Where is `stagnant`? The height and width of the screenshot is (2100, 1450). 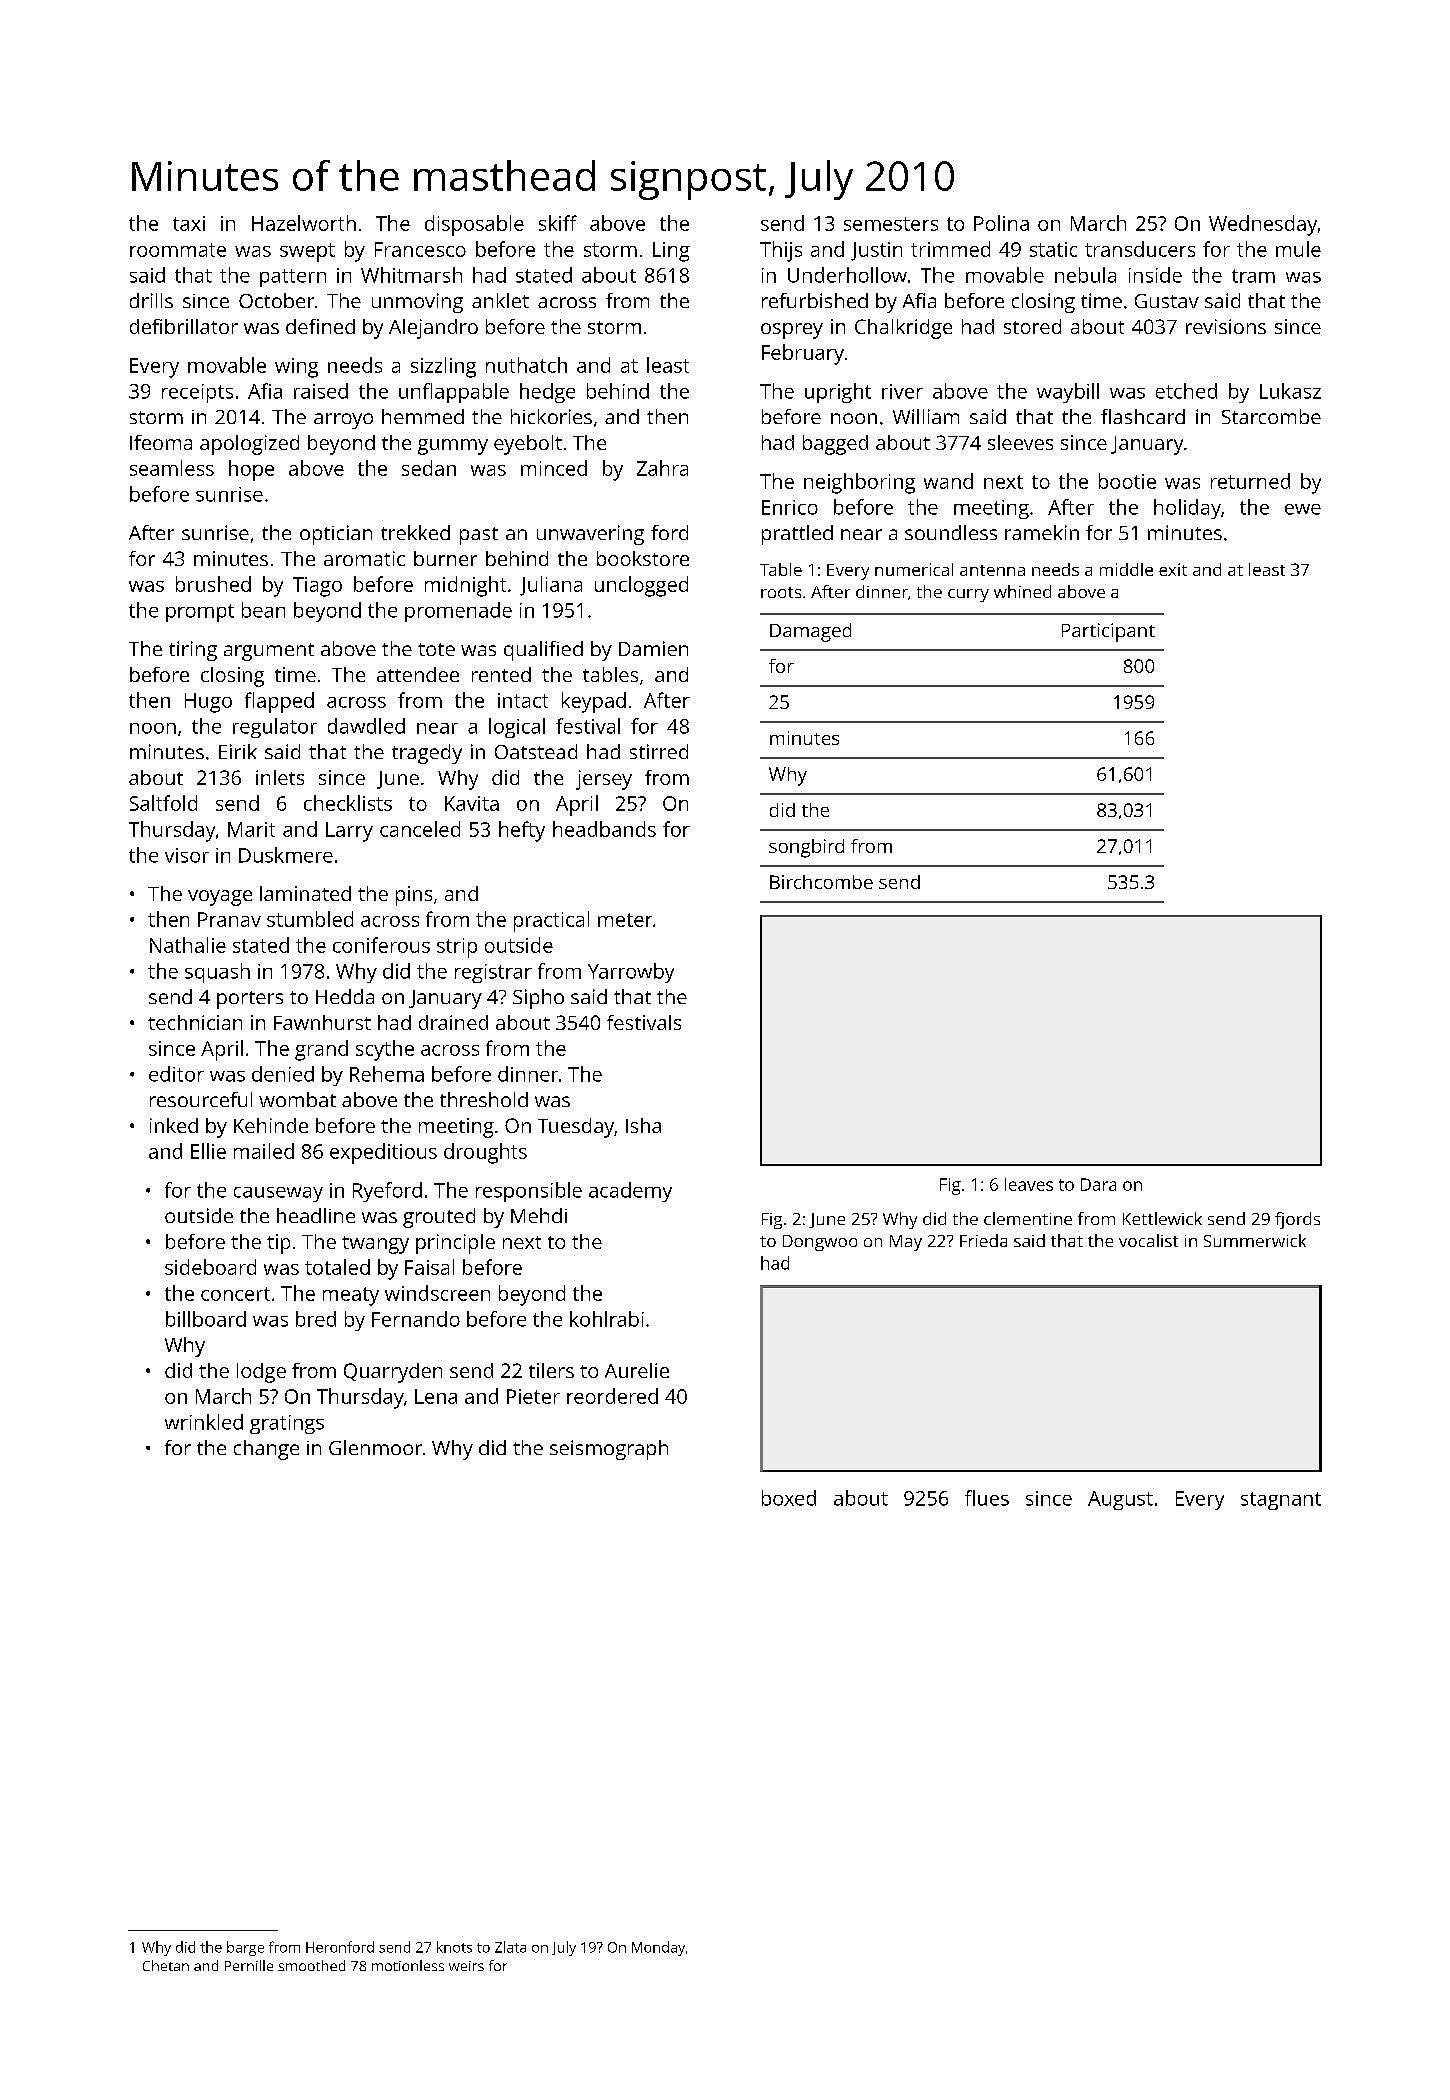
stagnant is located at coordinates (1281, 1501).
